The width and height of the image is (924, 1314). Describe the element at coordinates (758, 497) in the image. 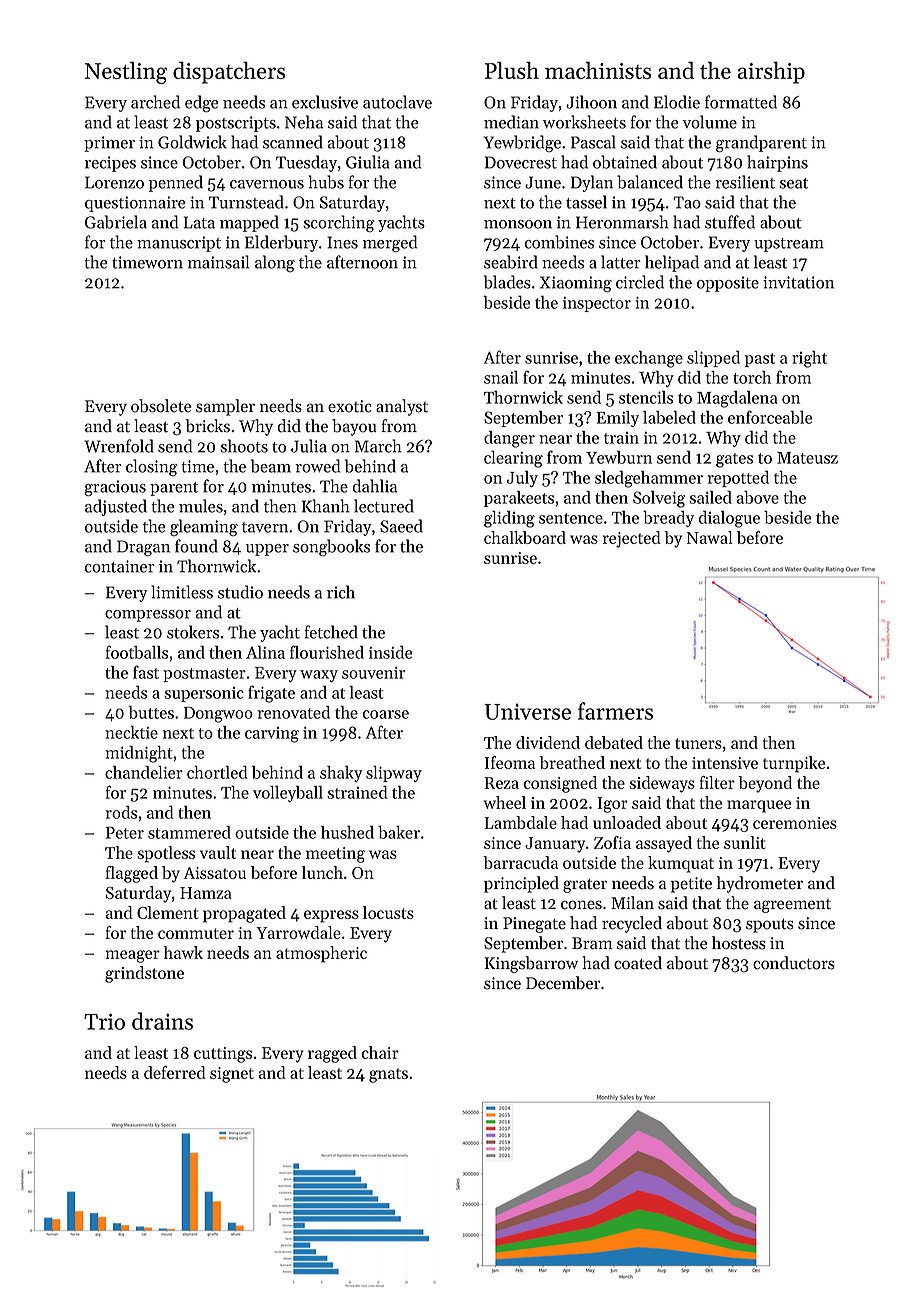

I see `above` at that location.
